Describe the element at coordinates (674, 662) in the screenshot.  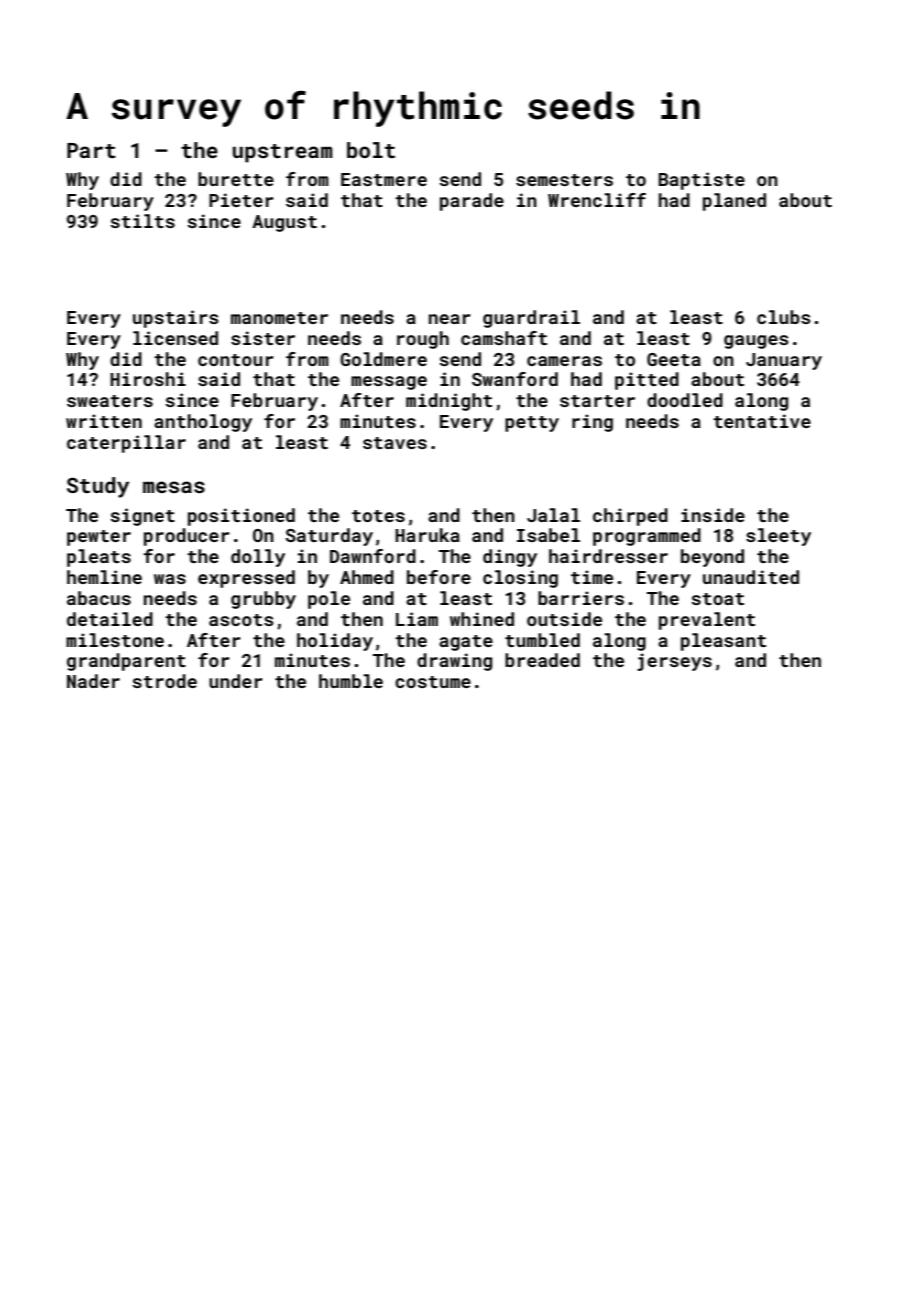
I see `jerseys` at that location.
